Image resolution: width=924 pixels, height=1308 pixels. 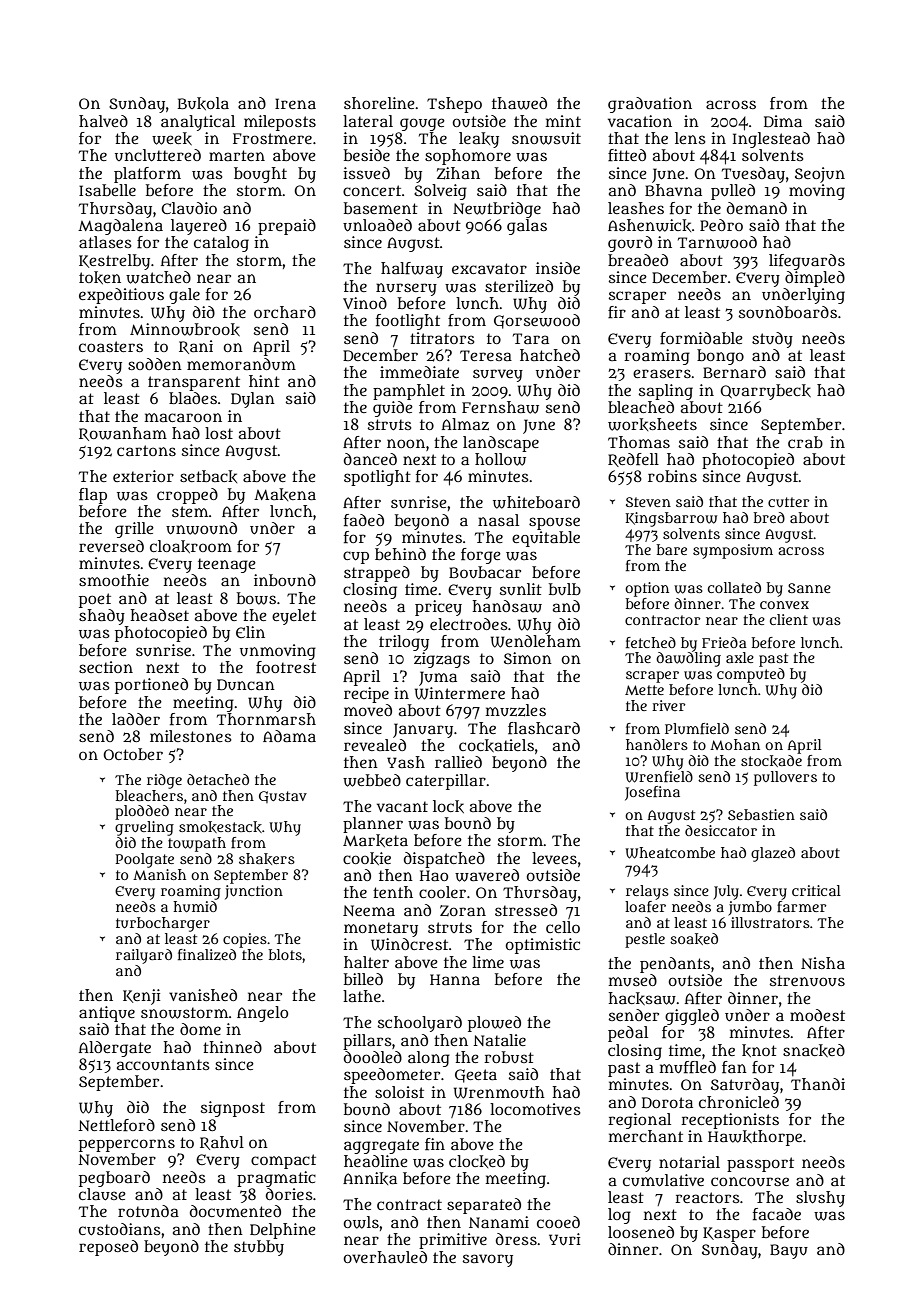 What do you see at coordinates (442, 338) in the image?
I see `titrators` at bounding box center [442, 338].
